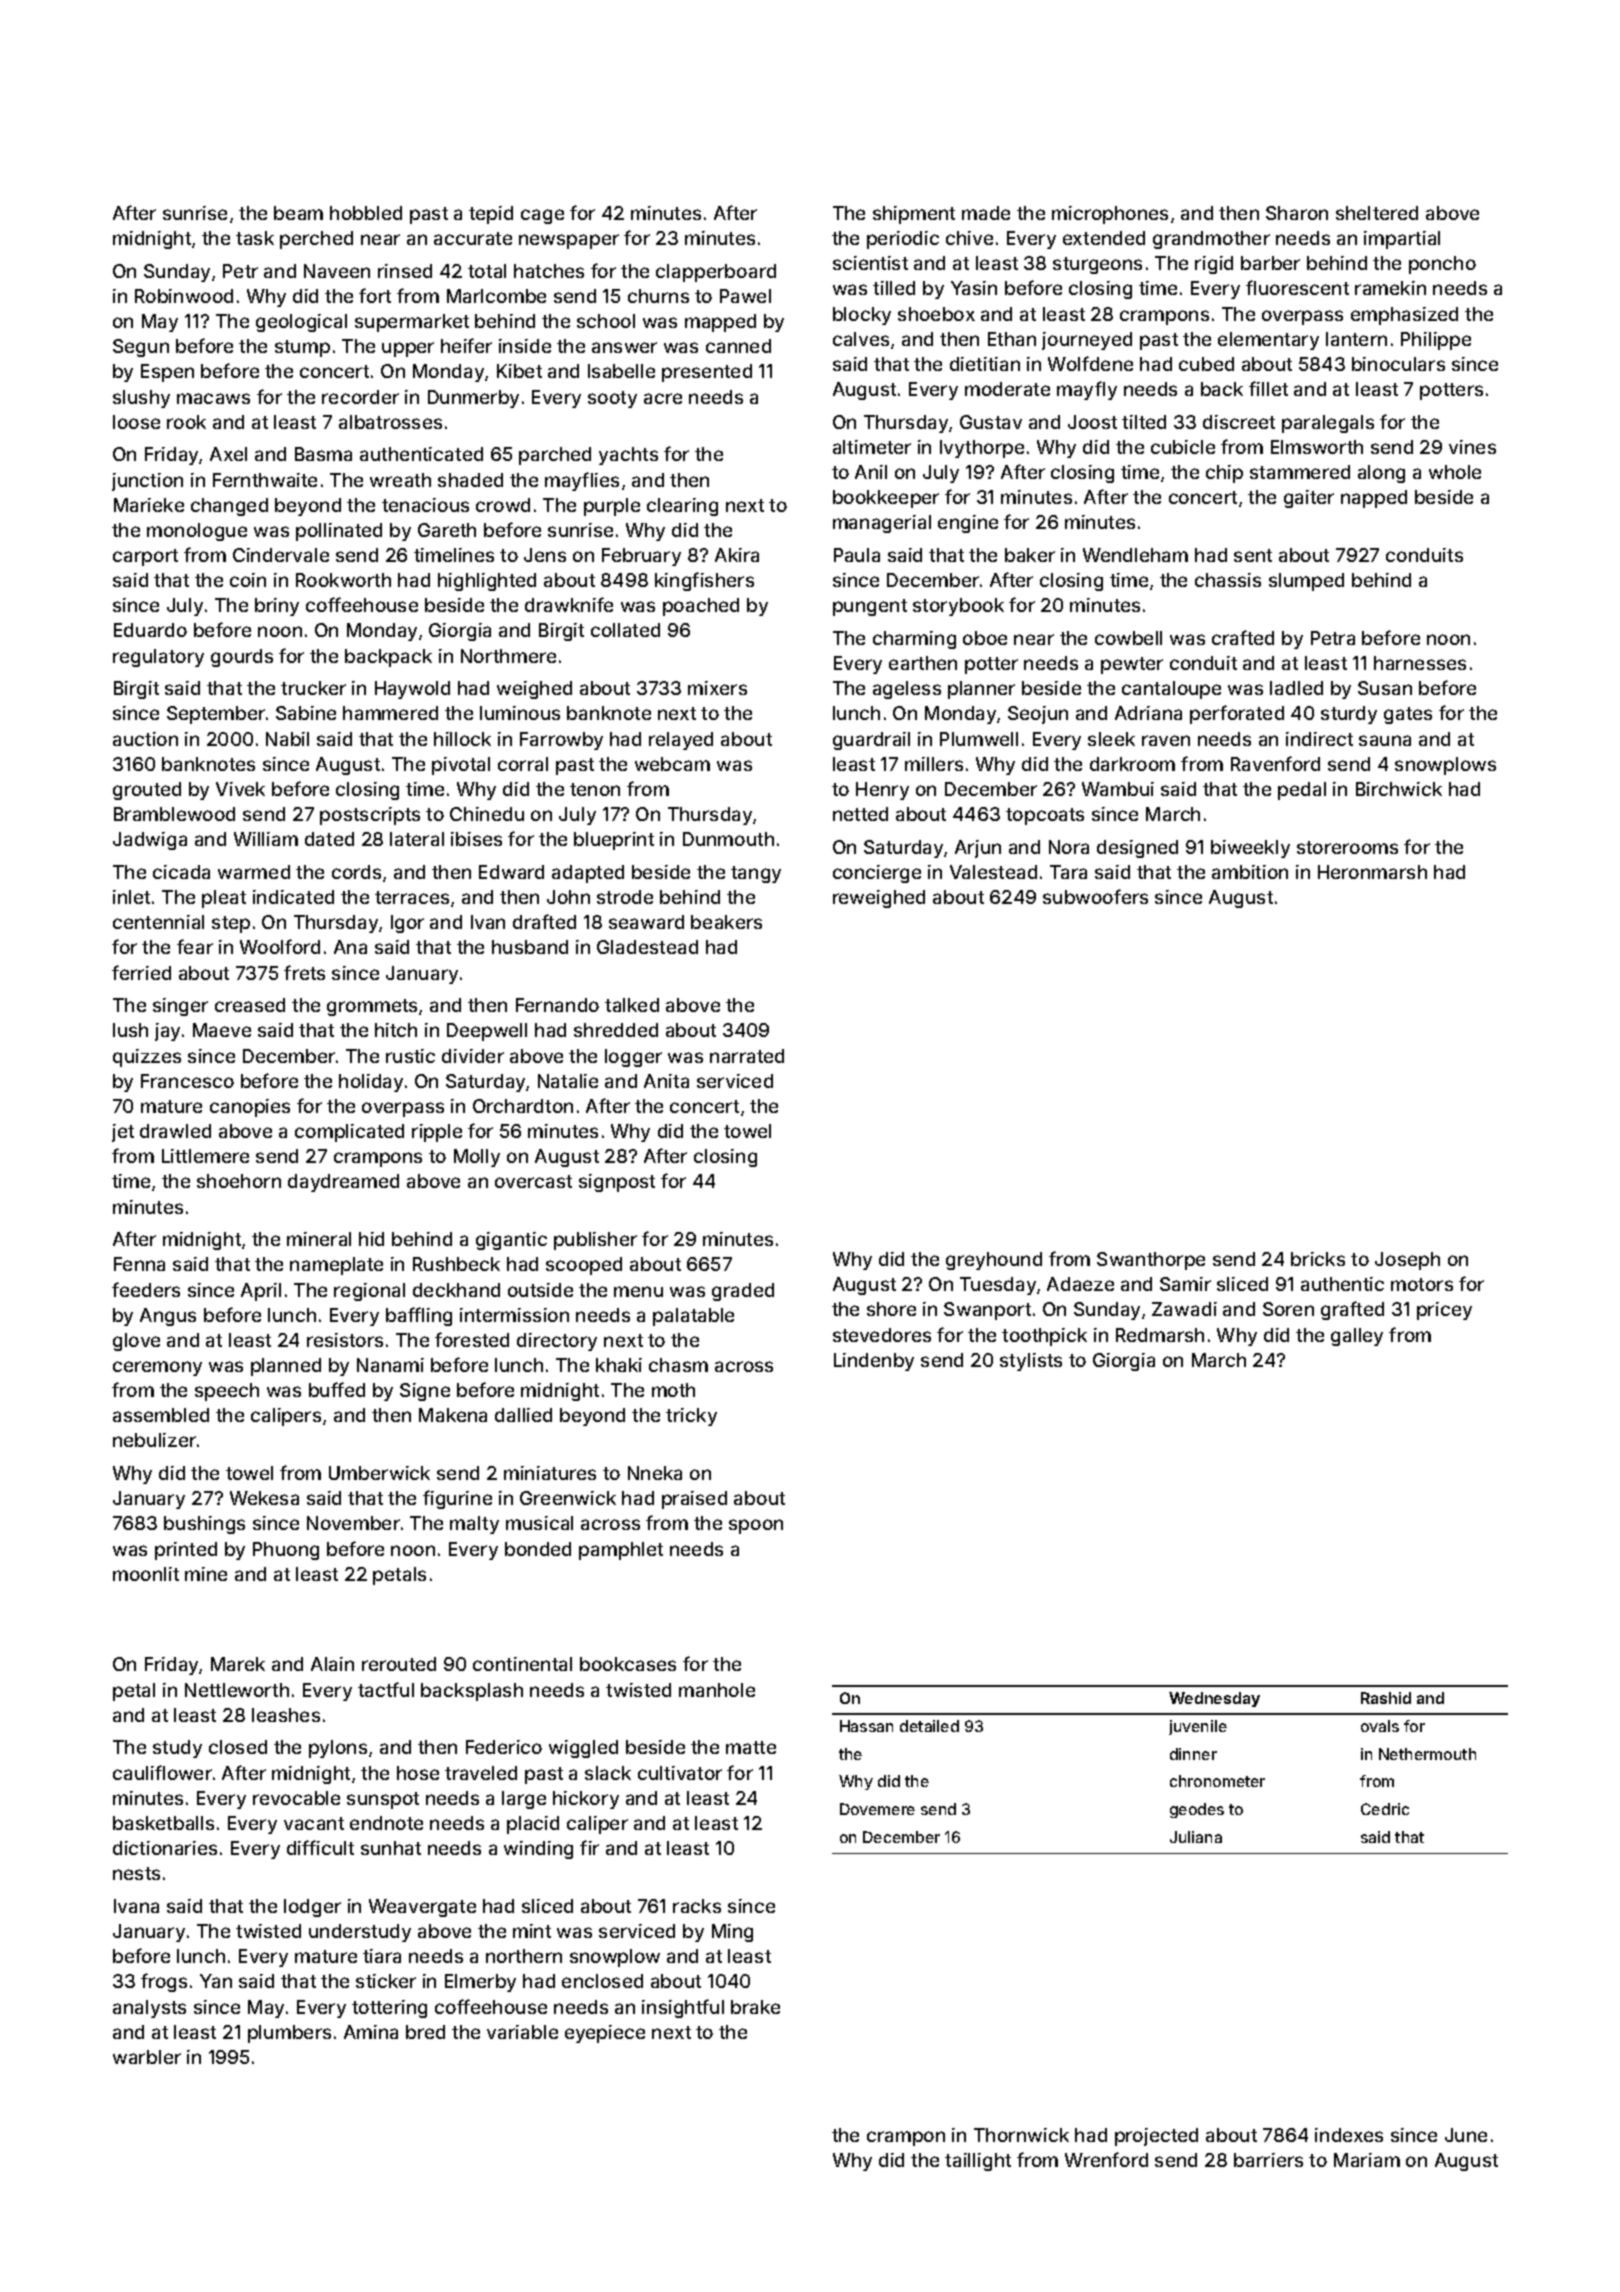  Describe the element at coordinates (978, 2162) in the screenshot. I see `taillight` at that location.
